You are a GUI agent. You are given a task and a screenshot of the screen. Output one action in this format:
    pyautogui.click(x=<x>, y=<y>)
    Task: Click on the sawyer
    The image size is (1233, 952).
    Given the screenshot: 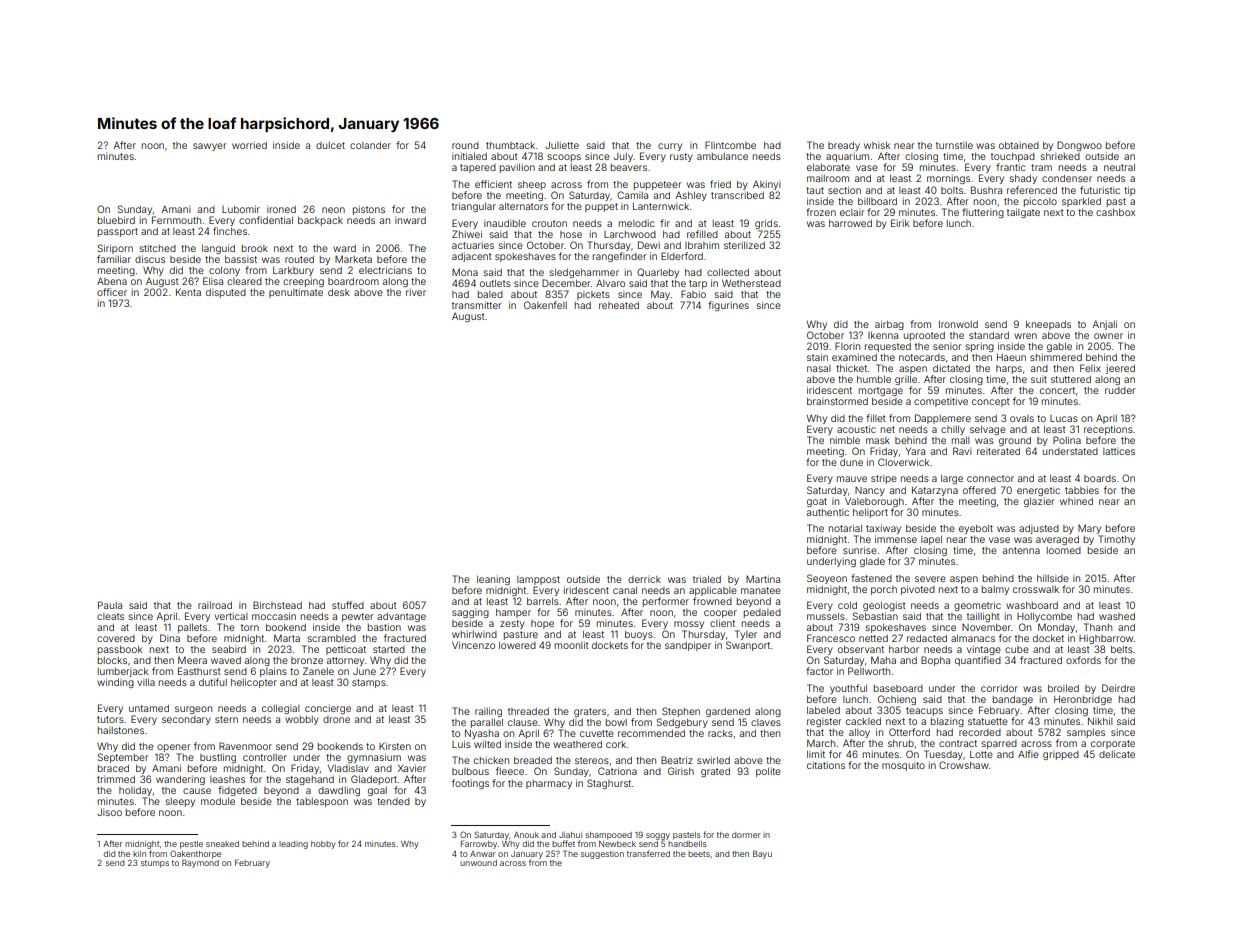 What is the action you would take?
    pyautogui.click(x=210, y=147)
